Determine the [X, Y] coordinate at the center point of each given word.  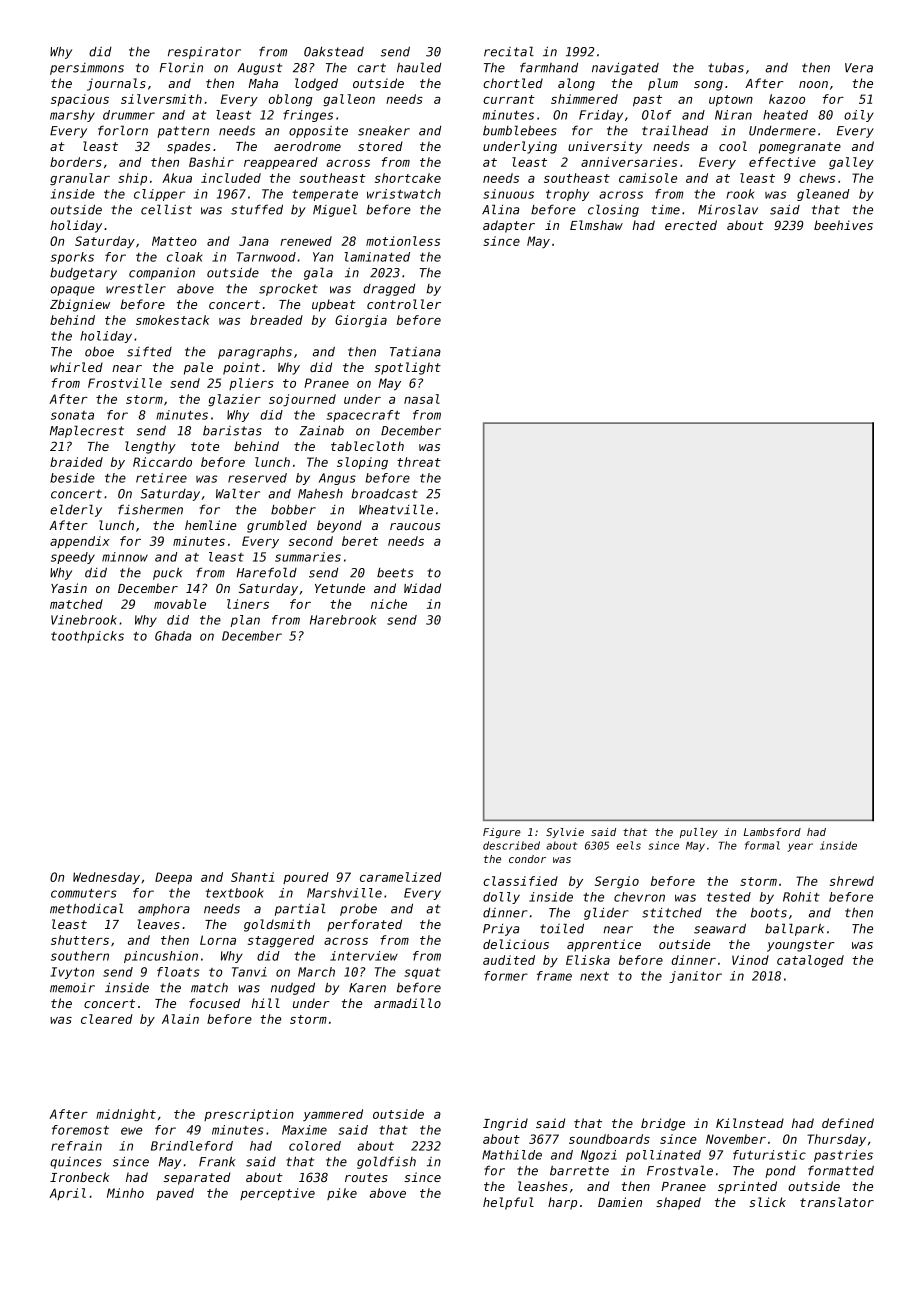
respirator [204, 53]
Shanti [252, 877]
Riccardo [162, 462]
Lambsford [772, 832]
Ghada [173, 636]
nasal [422, 399]
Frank [217, 1161]
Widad [422, 588]
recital [509, 51]
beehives [843, 225]
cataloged [810, 961]
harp [562, 1203]
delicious [516, 944]
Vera [859, 68]
